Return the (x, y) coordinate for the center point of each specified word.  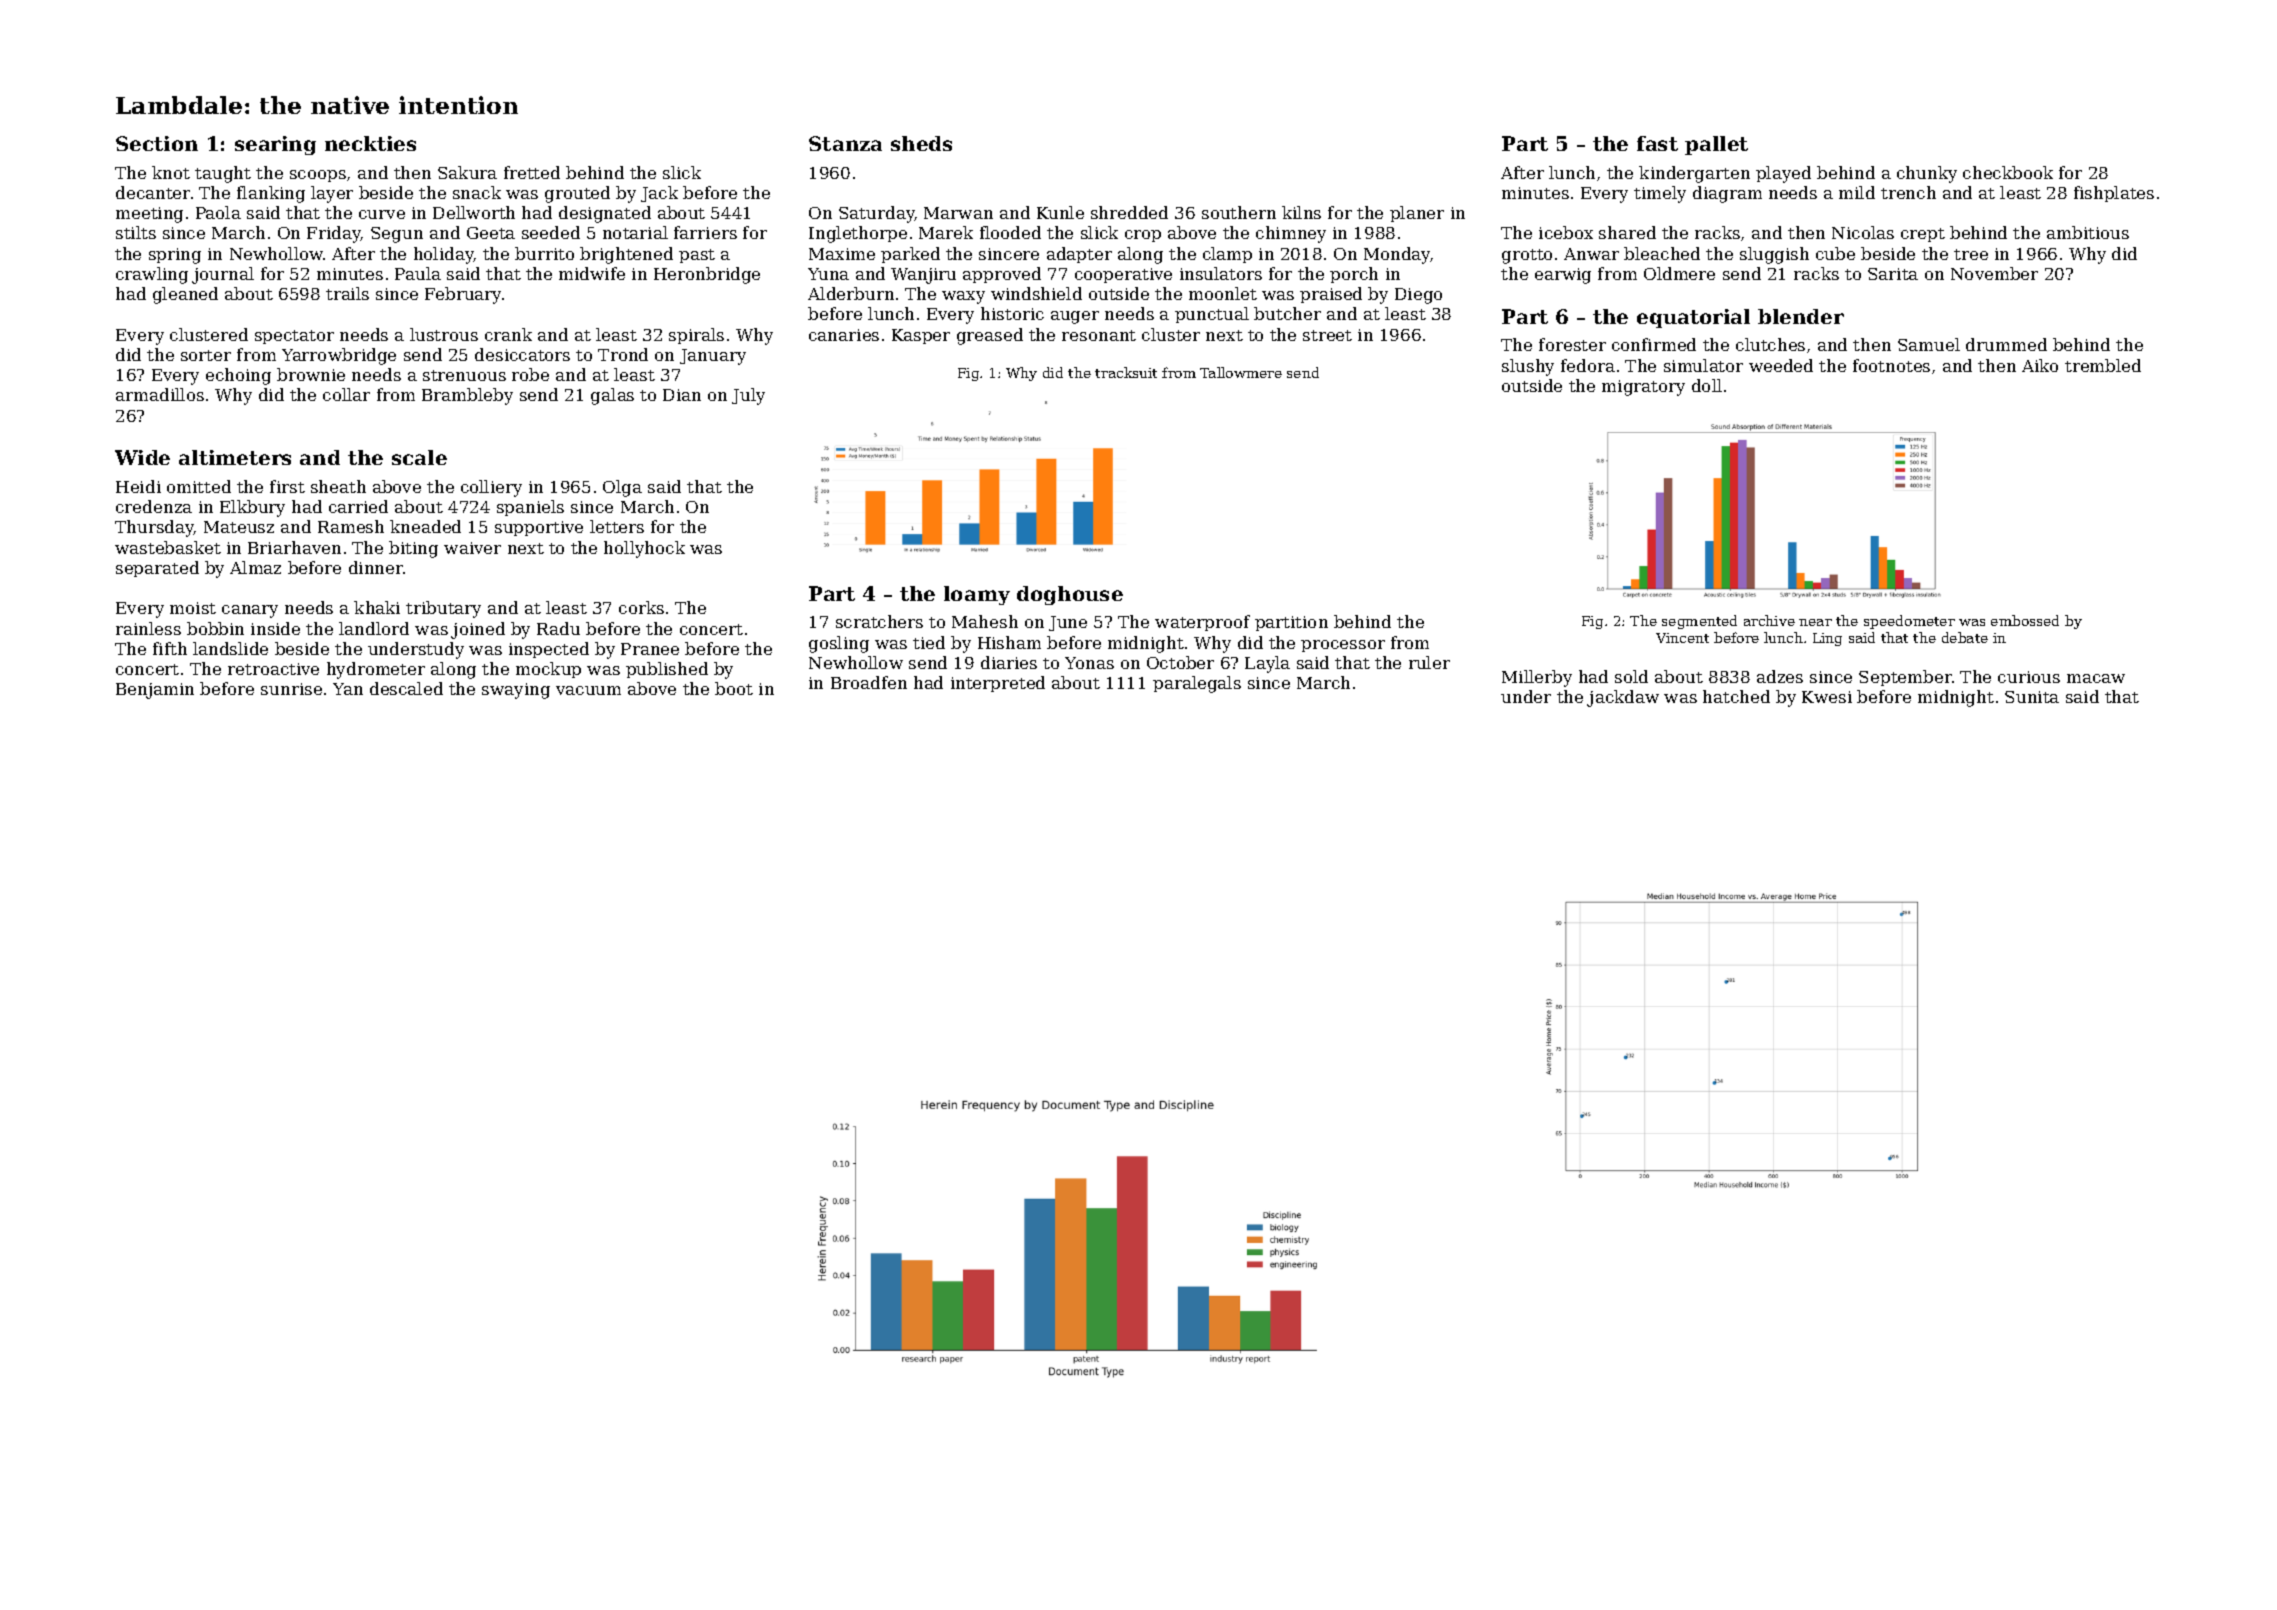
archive (1769, 620)
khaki (377, 607)
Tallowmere (1241, 372)
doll (1707, 385)
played (1783, 174)
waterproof (1202, 623)
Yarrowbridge (339, 356)
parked (910, 255)
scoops (318, 176)
